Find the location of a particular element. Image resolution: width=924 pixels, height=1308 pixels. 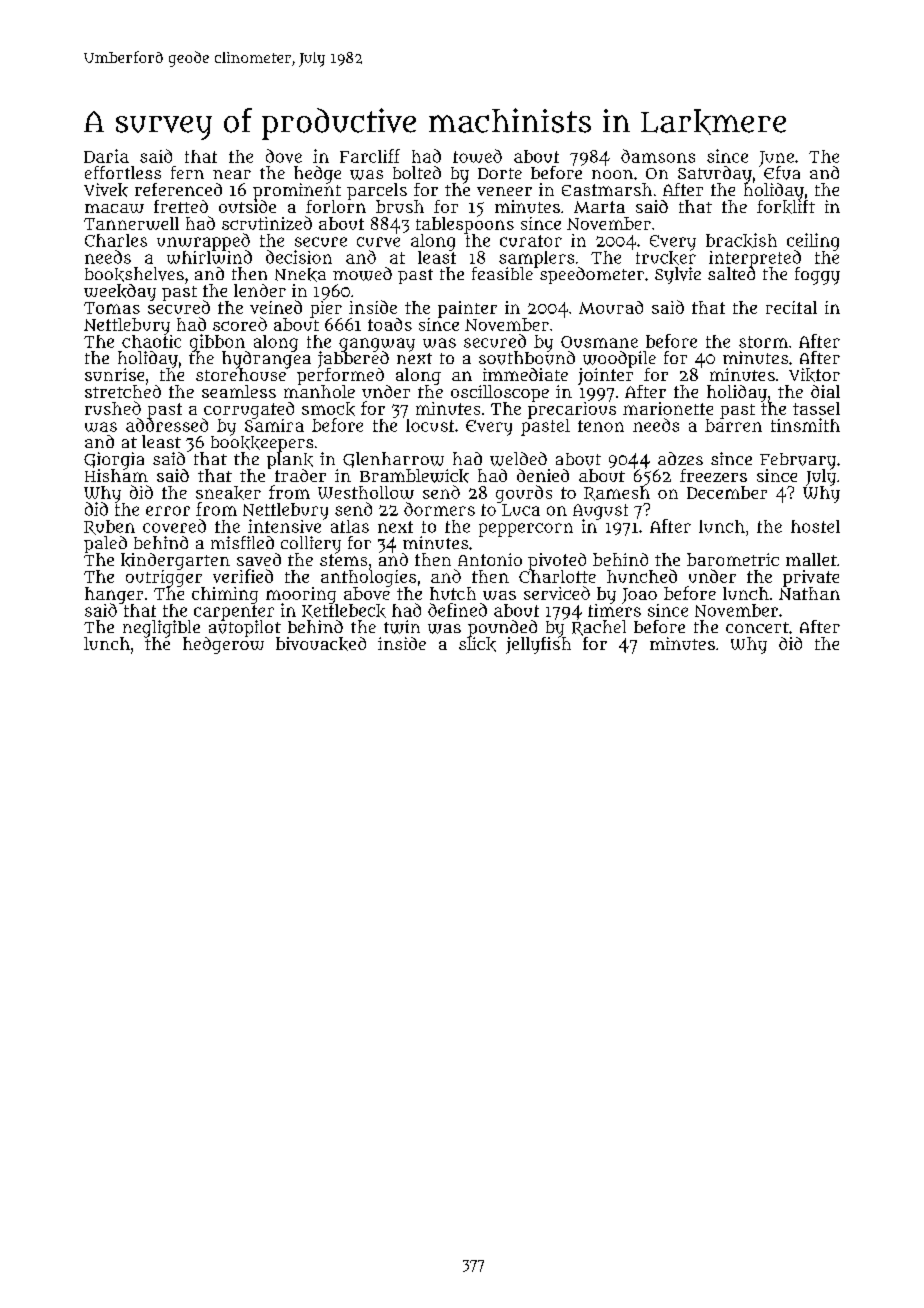

dove is located at coordinates (284, 156).
